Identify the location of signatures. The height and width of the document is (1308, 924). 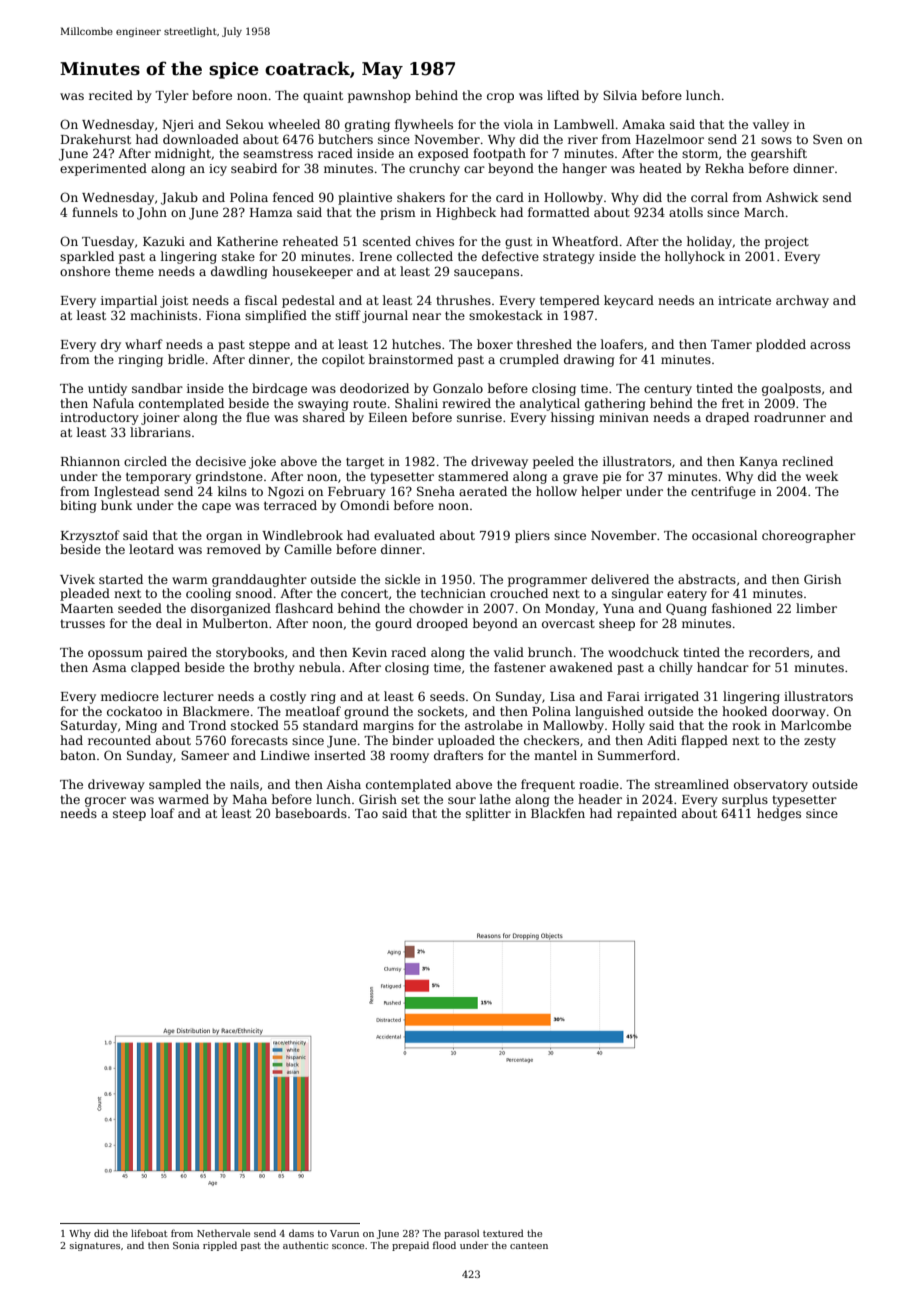
(95, 1246).
